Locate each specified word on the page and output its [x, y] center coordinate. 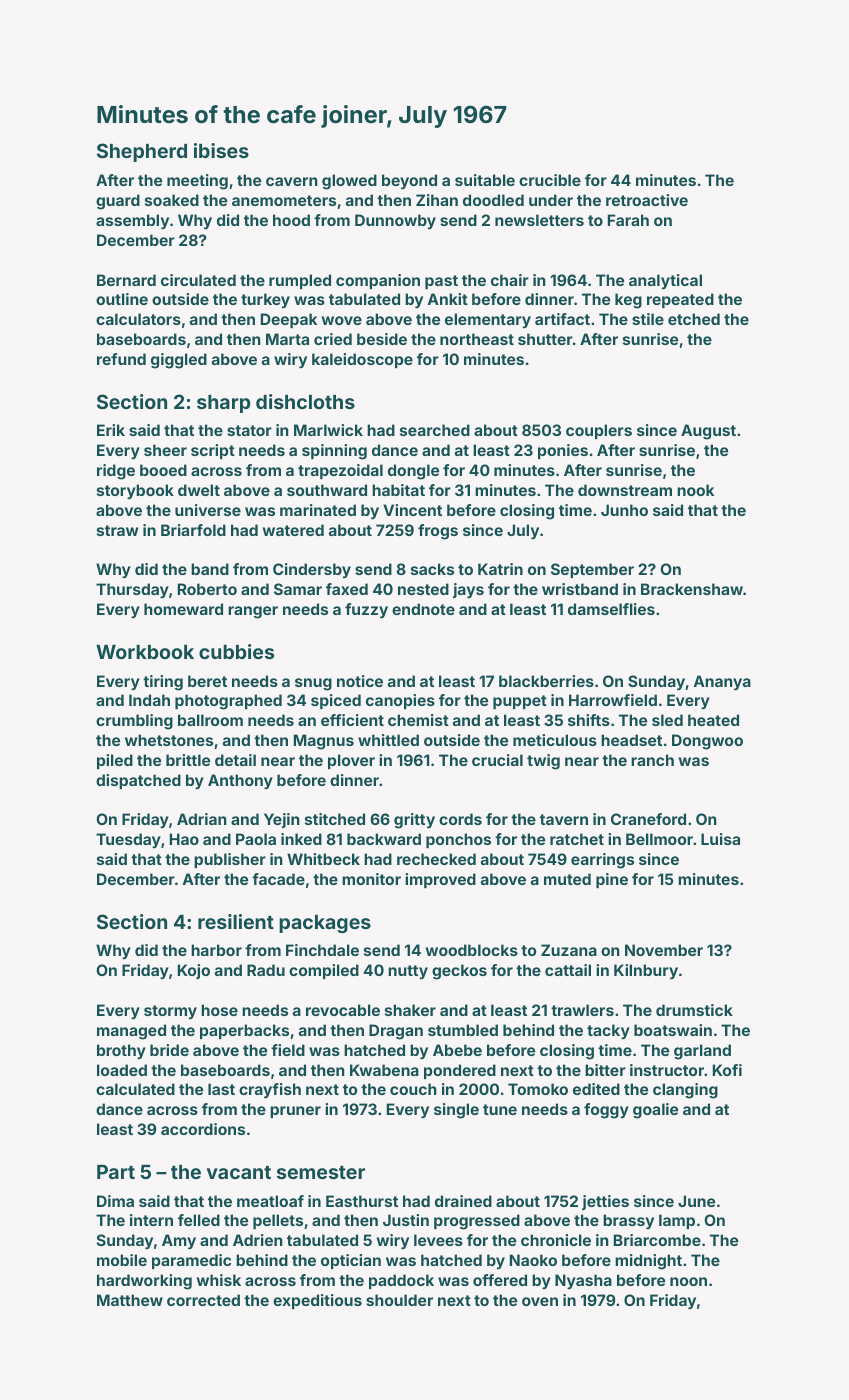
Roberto [207, 589]
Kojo [194, 971]
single [456, 1111]
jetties [605, 1202]
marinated [318, 510]
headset [631, 740]
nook [695, 490]
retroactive [647, 200]
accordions [203, 1129]
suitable [485, 180]
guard [118, 202]
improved [440, 880]
